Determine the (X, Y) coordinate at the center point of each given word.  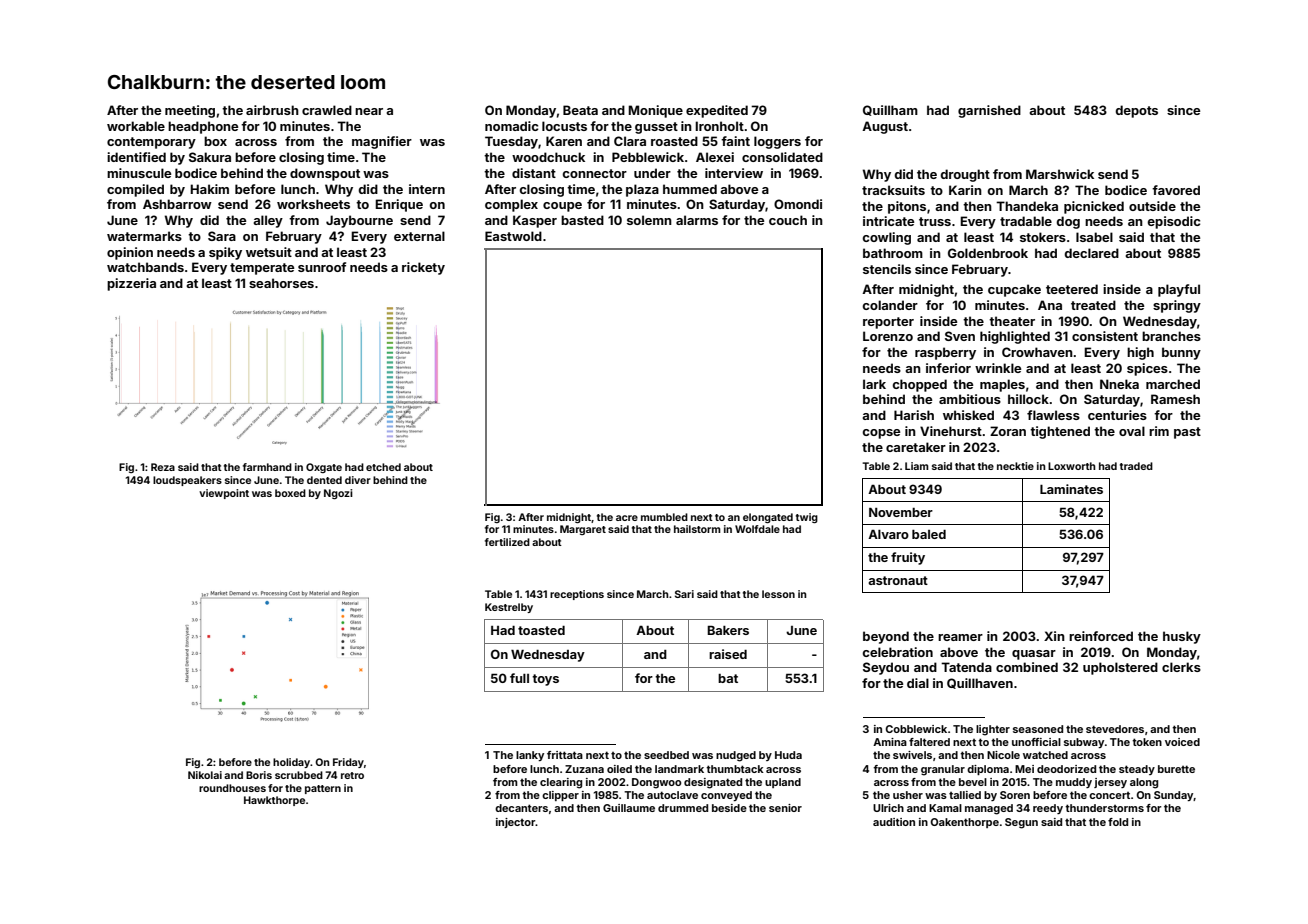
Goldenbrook (988, 253)
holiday (291, 763)
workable (136, 126)
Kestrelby (509, 608)
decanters (521, 808)
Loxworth (1071, 466)
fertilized (507, 542)
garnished (989, 111)
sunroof (322, 267)
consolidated (782, 157)
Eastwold (513, 236)
